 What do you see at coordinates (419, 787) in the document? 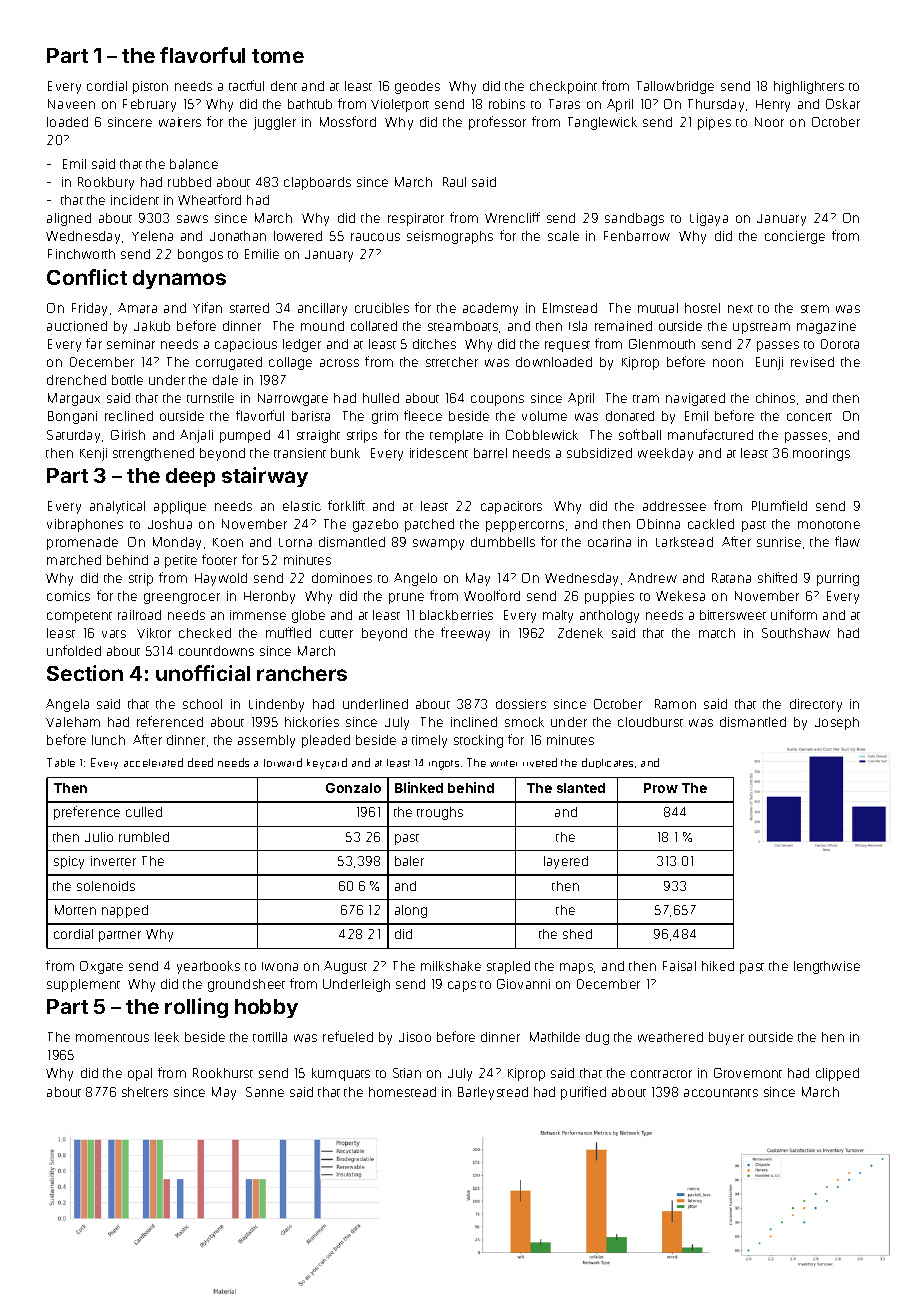
I see `Blinked` at bounding box center [419, 787].
